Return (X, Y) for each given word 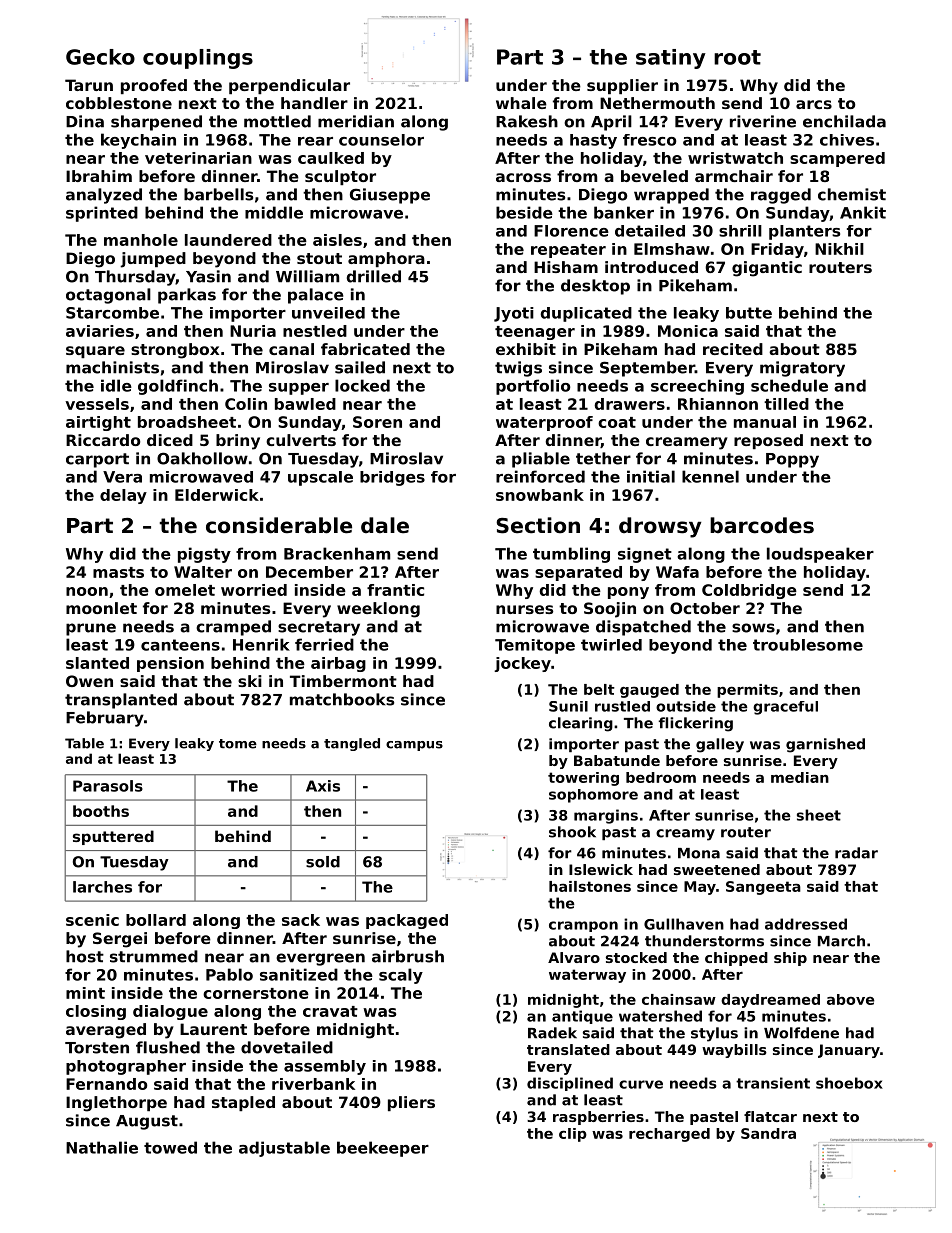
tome (238, 744)
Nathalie (102, 1147)
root (737, 57)
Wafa (677, 572)
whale (521, 103)
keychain (138, 141)
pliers (411, 1103)
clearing (581, 724)
